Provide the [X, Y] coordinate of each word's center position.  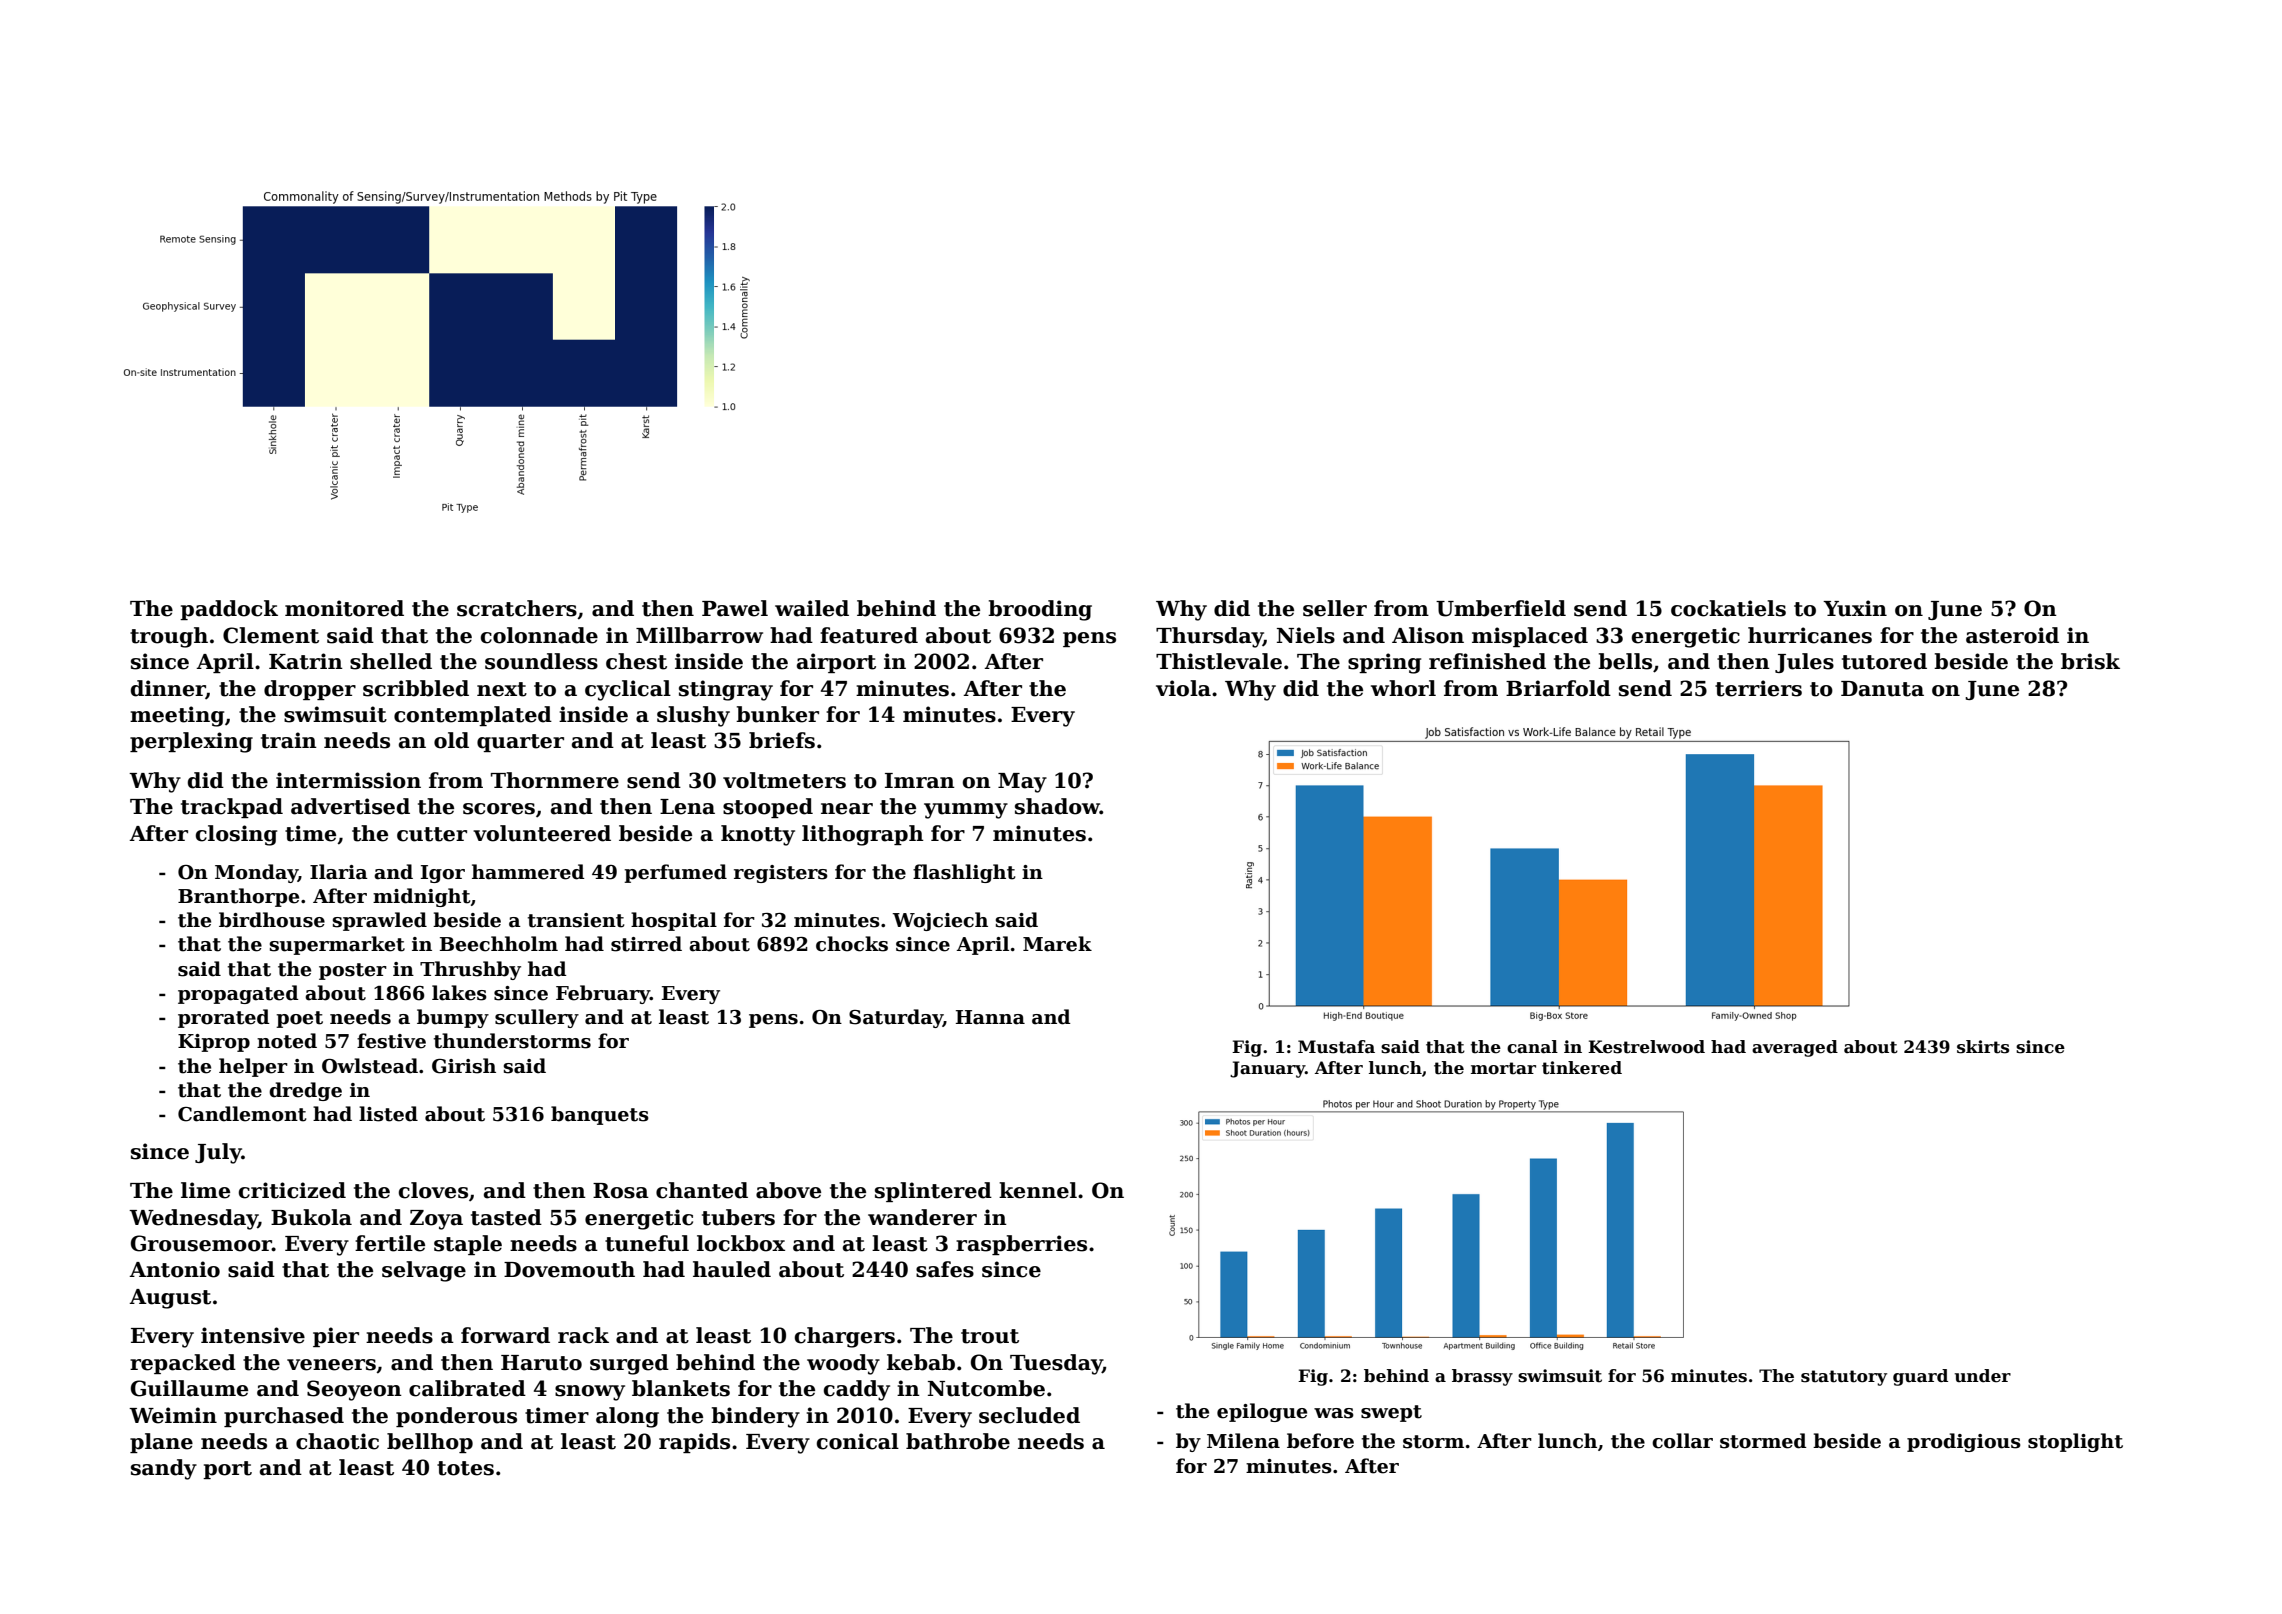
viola [1183, 688]
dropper [310, 690]
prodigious [1964, 1442]
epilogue [1262, 1412]
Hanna [990, 1017]
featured [869, 635]
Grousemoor [201, 1243]
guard [1920, 1377]
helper [253, 1067]
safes [945, 1269]
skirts [1983, 1047]
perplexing [191, 742]
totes [465, 1468]
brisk [2090, 661]
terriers [1758, 688]
